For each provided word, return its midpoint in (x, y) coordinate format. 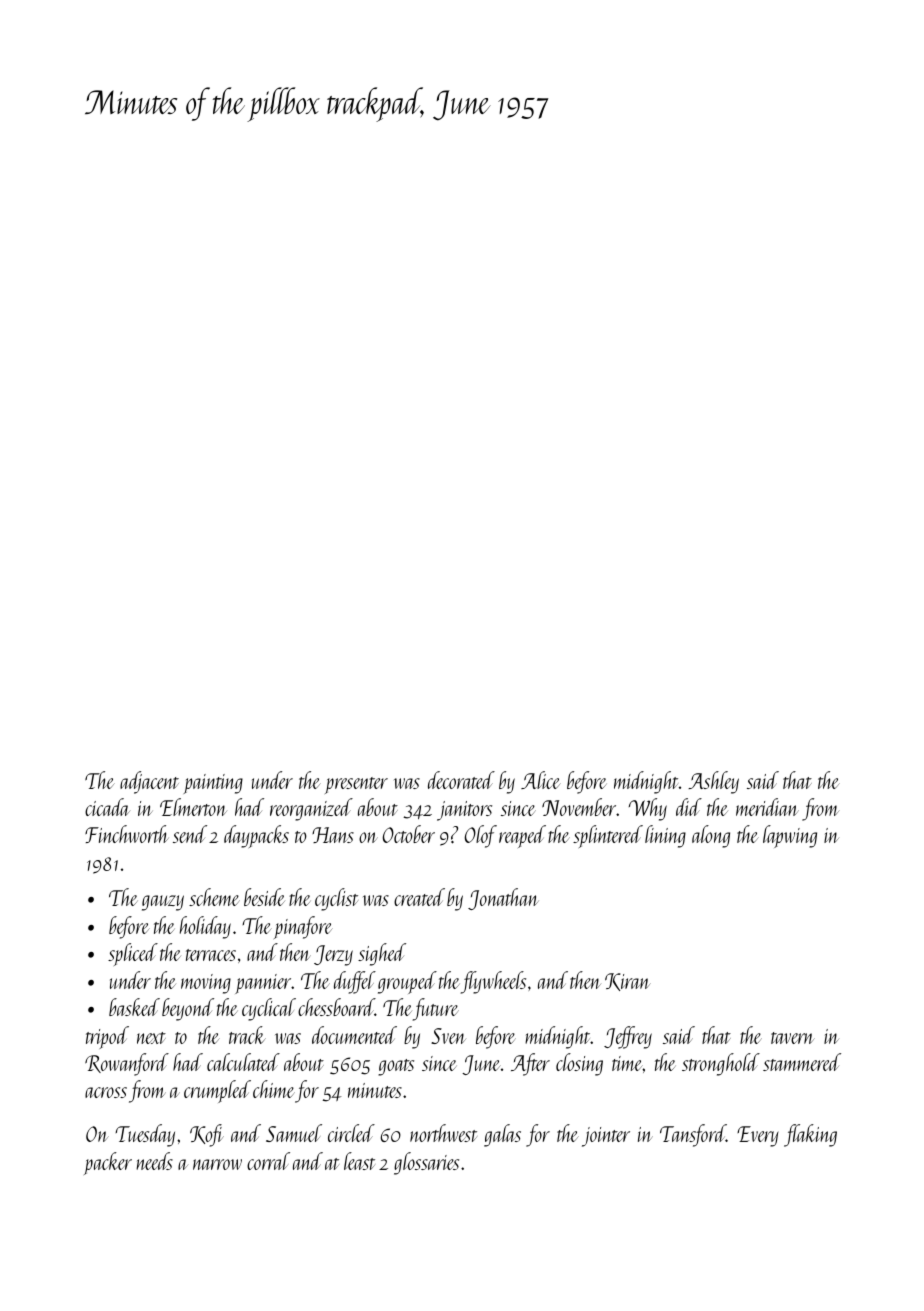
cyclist (336, 899)
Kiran (628, 982)
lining (665, 836)
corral (268, 1161)
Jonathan (503, 899)
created (419, 897)
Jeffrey (628, 1037)
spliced (133, 954)
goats (396, 1067)
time (627, 1063)
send (190, 834)
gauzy (163, 903)
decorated (461, 780)
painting (213, 784)
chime (274, 1089)
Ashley (713, 782)
